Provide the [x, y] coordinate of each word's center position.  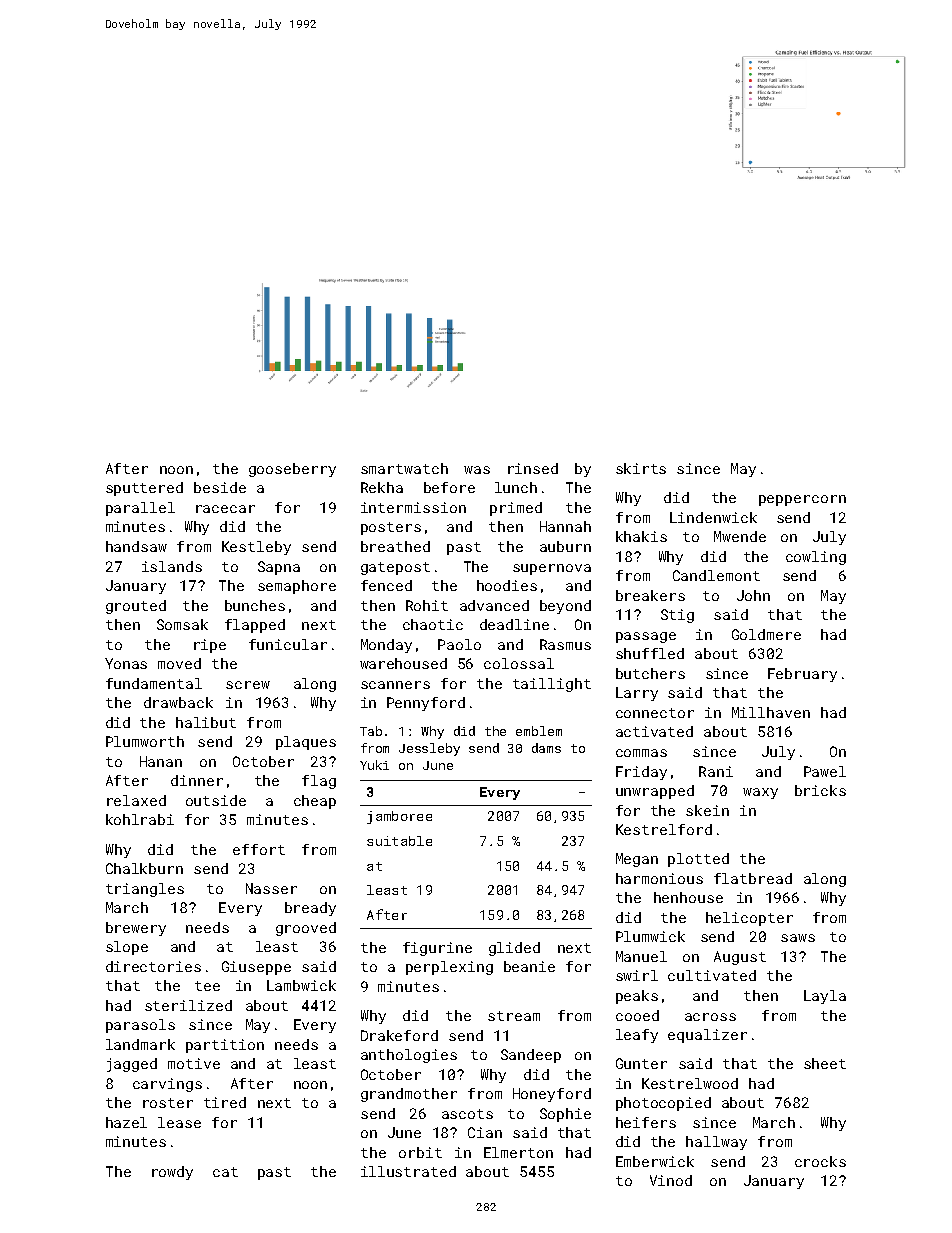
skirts [641, 468]
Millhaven [771, 712]
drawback [178, 702]
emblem [539, 731]
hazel [126, 1122]
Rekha [382, 487]
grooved [306, 929]
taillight [552, 685]
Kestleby [256, 548]
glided [514, 949]
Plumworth [145, 741]
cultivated [712, 975]
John [753, 595]
